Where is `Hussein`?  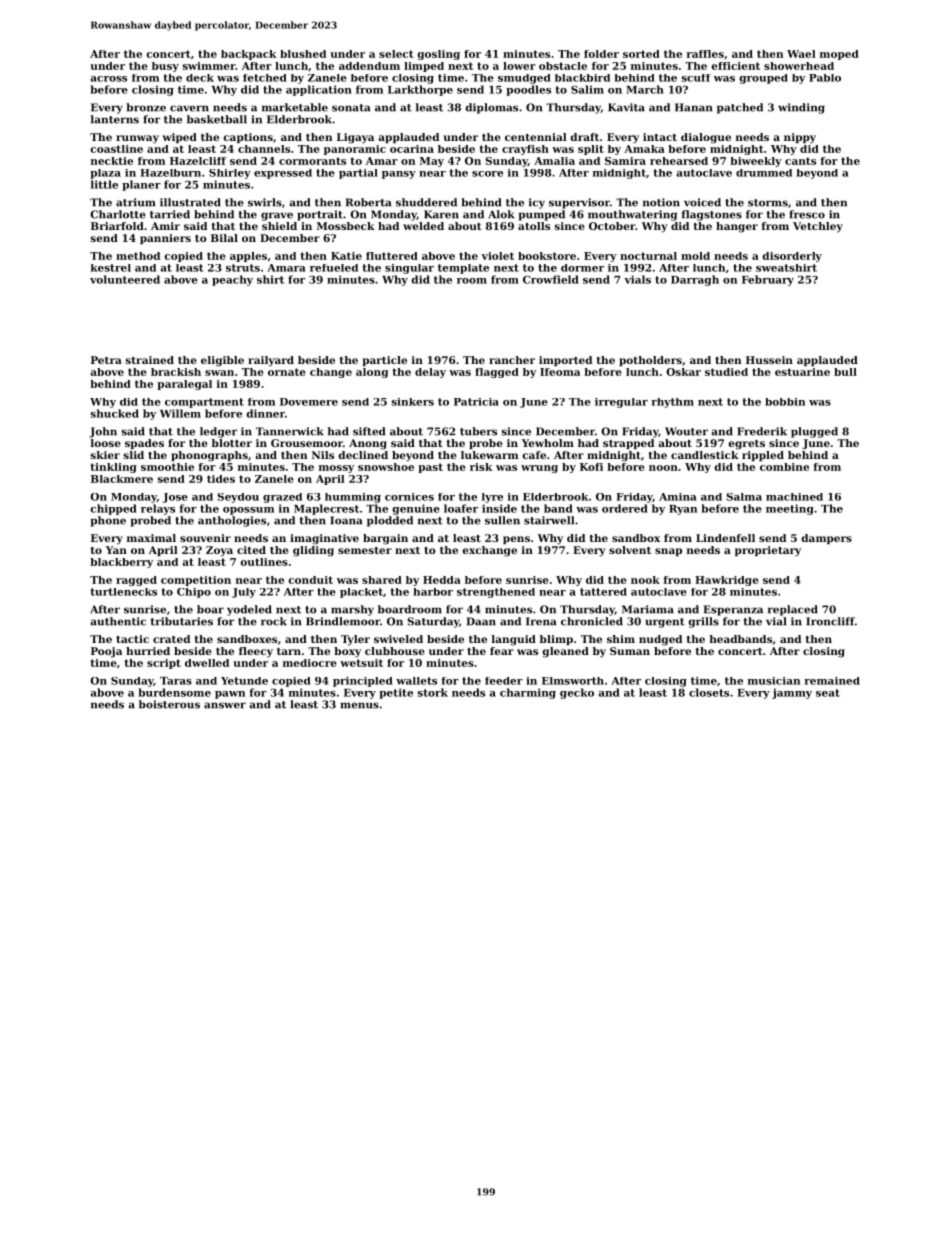
Hussein is located at coordinates (769, 360).
